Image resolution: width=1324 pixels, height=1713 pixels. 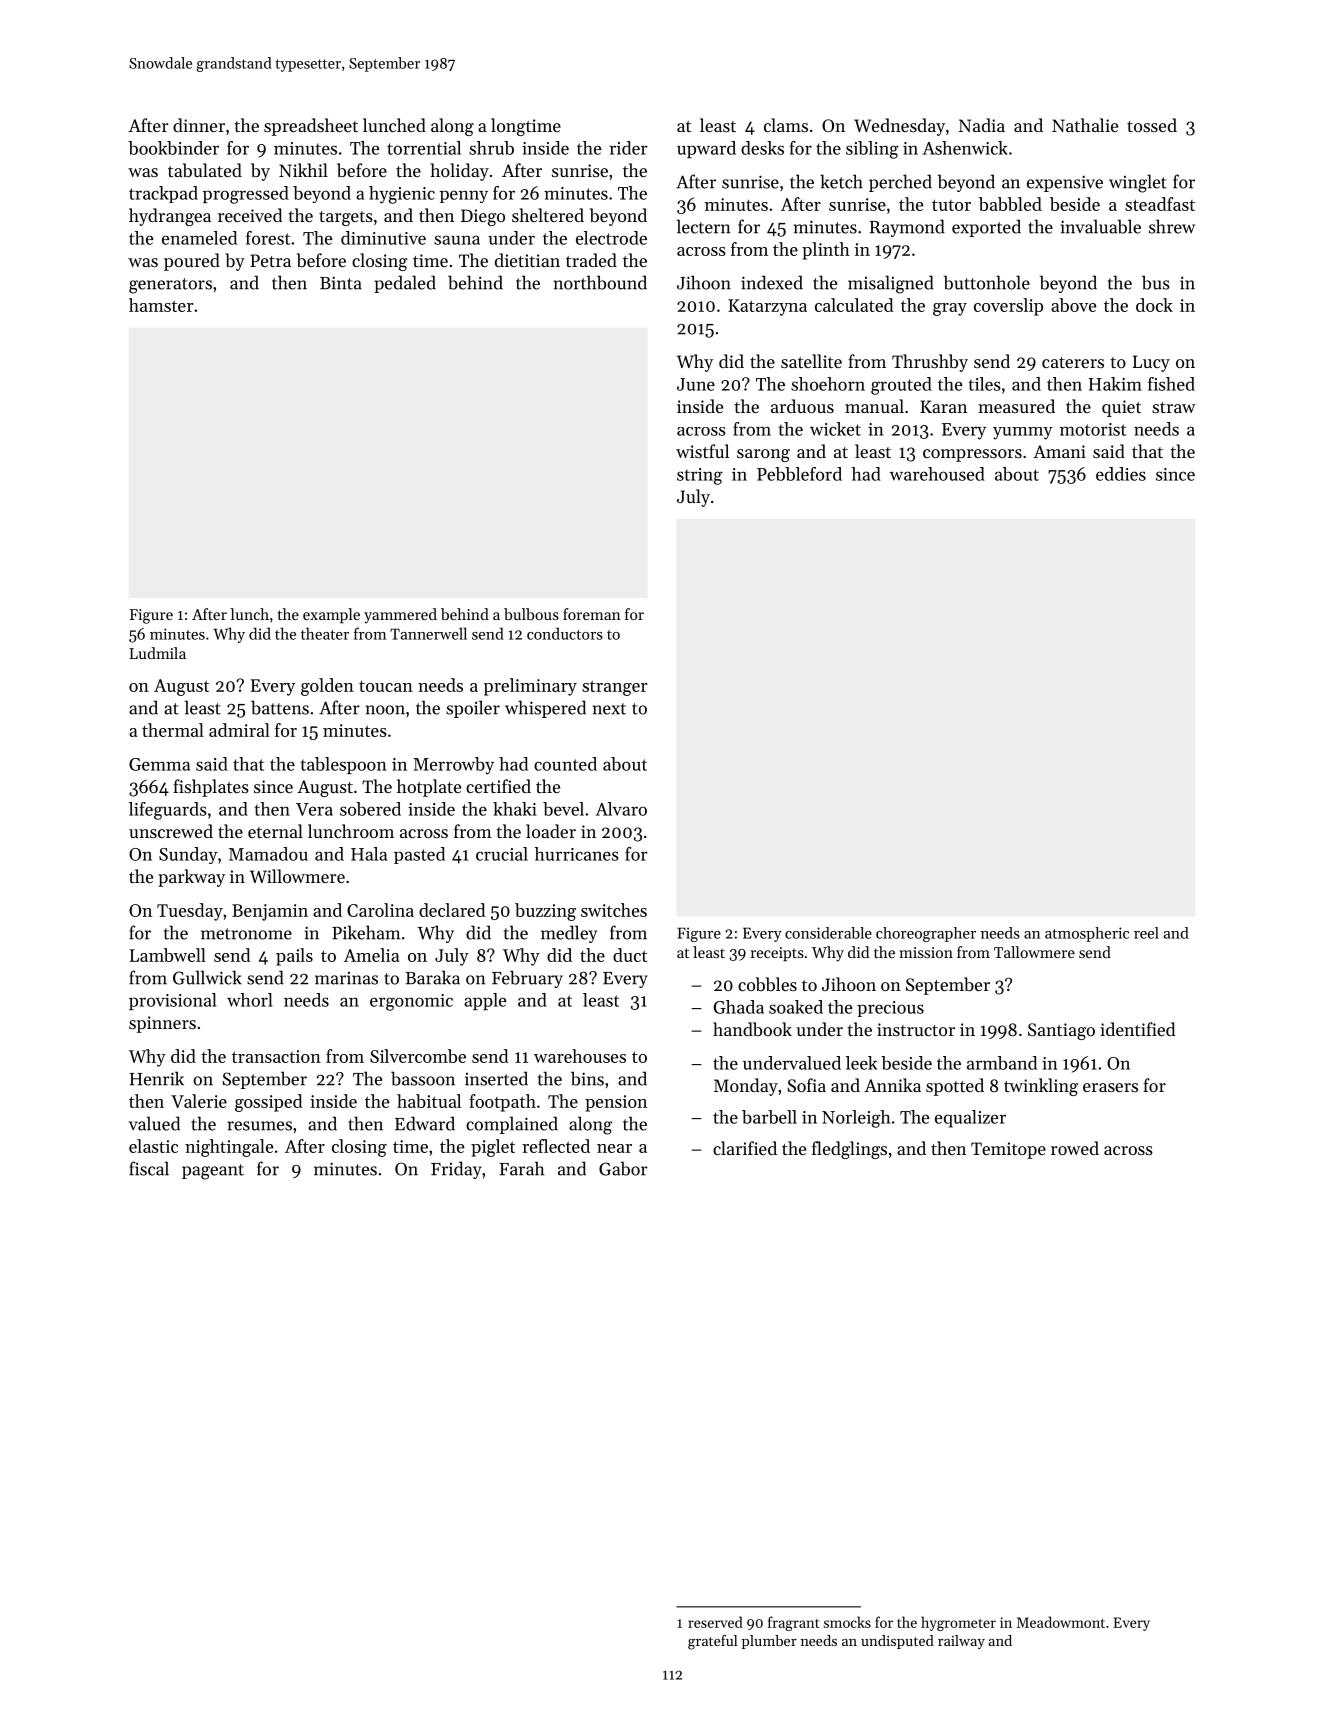 What do you see at coordinates (161, 305) in the image?
I see `hamster` at bounding box center [161, 305].
